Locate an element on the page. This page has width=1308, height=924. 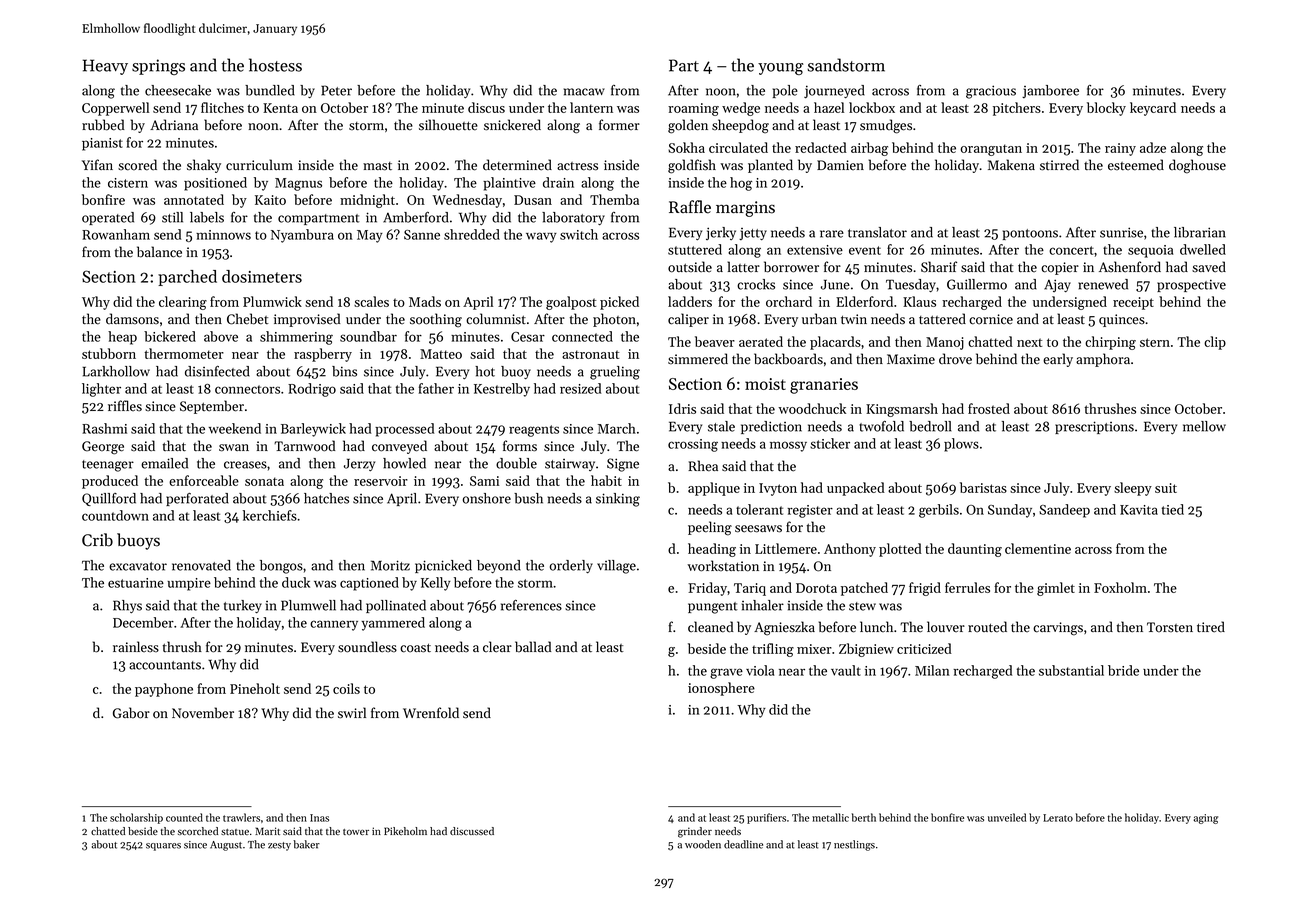
Wrenfold is located at coordinates (431, 713).
